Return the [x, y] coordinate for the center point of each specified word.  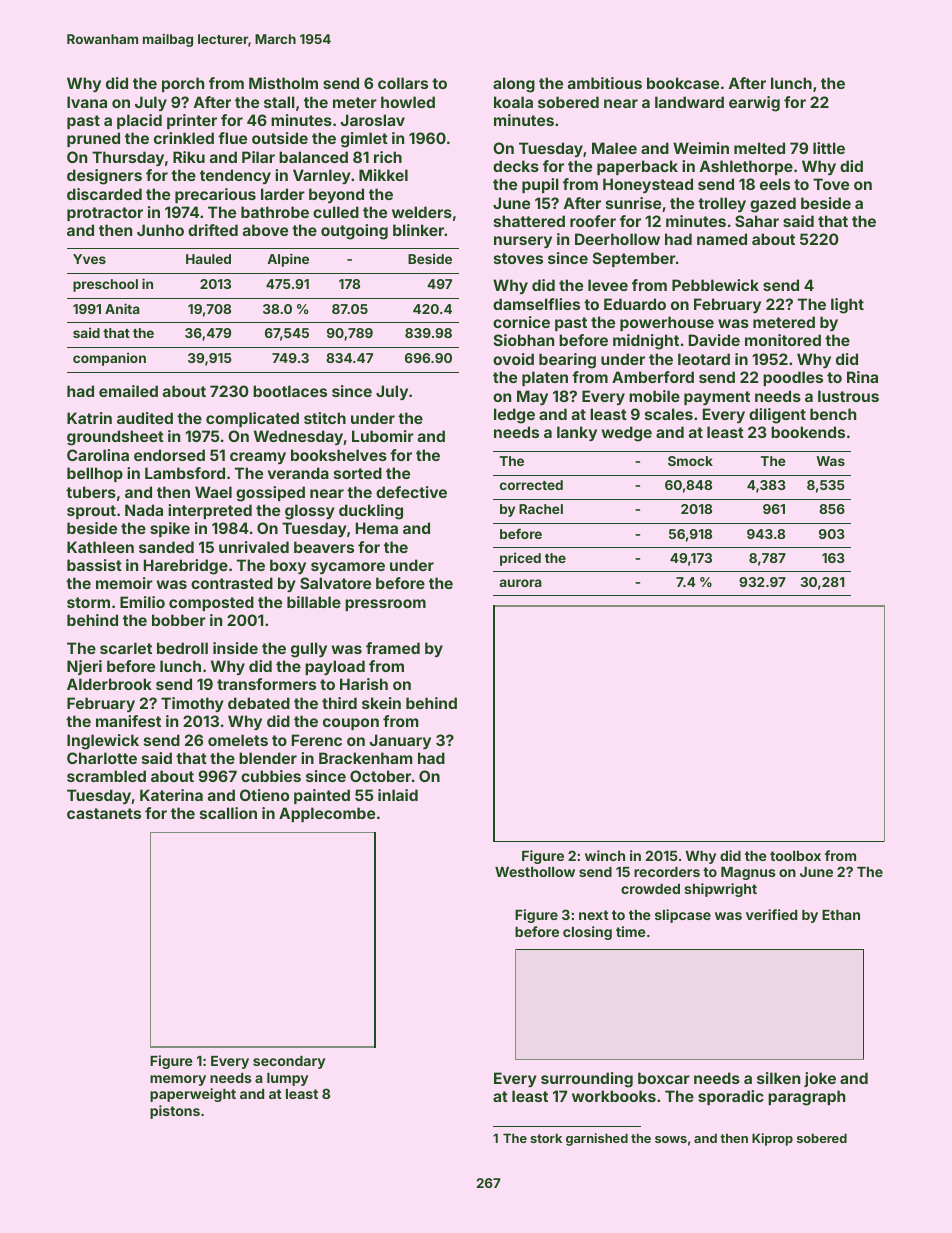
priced [520, 559]
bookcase [683, 83]
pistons [175, 1112]
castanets [104, 813]
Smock [690, 461]
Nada [144, 510]
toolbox [795, 856]
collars [403, 83]
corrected [531, 485]
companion [109, 359]
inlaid [398, 795]
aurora [521, 583]
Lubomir [383, 436]
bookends [808, 432]
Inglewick [103, 742]
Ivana [87, 102]
